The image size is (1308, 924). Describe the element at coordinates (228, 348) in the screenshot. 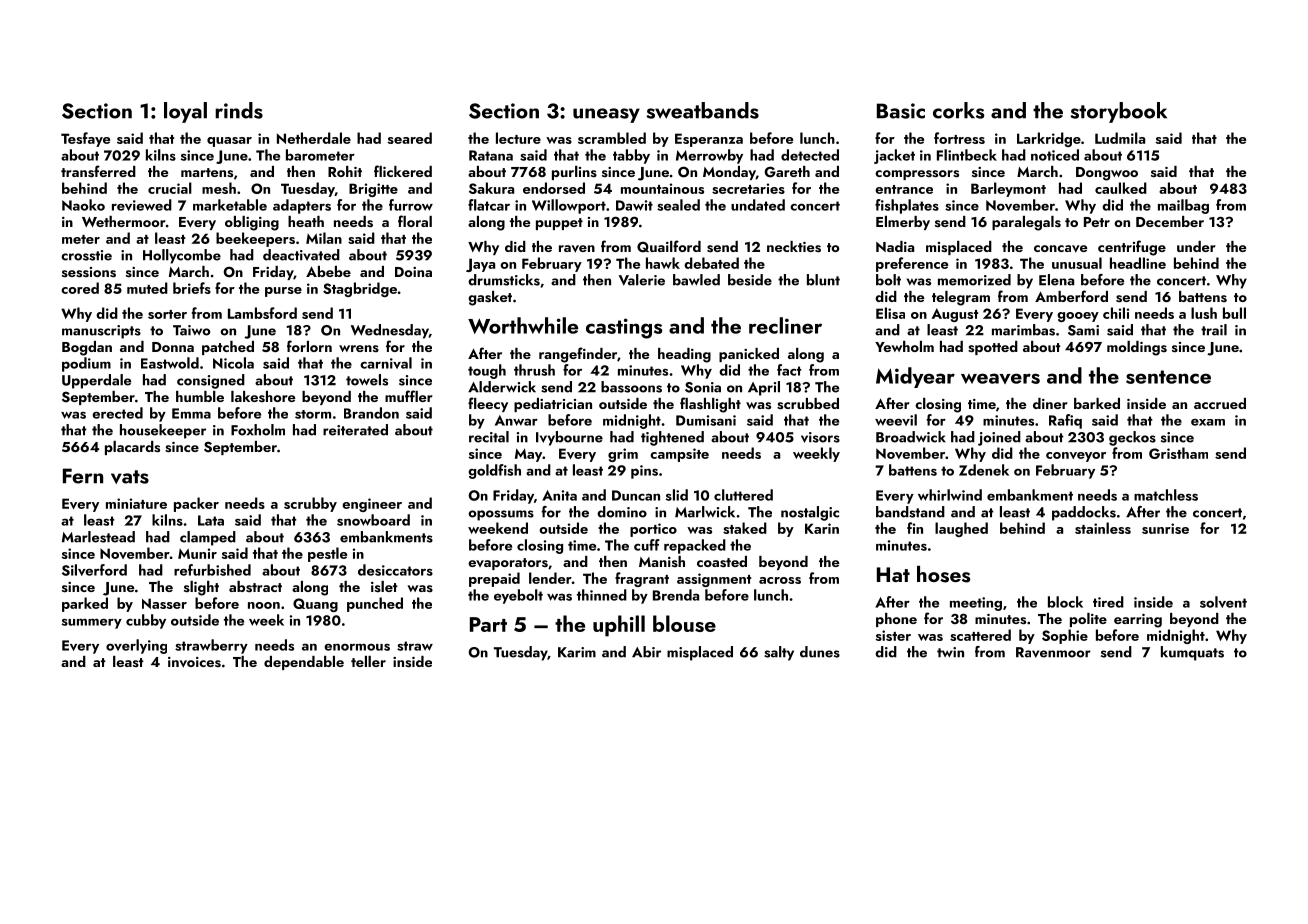

I see `patched` at that location.
